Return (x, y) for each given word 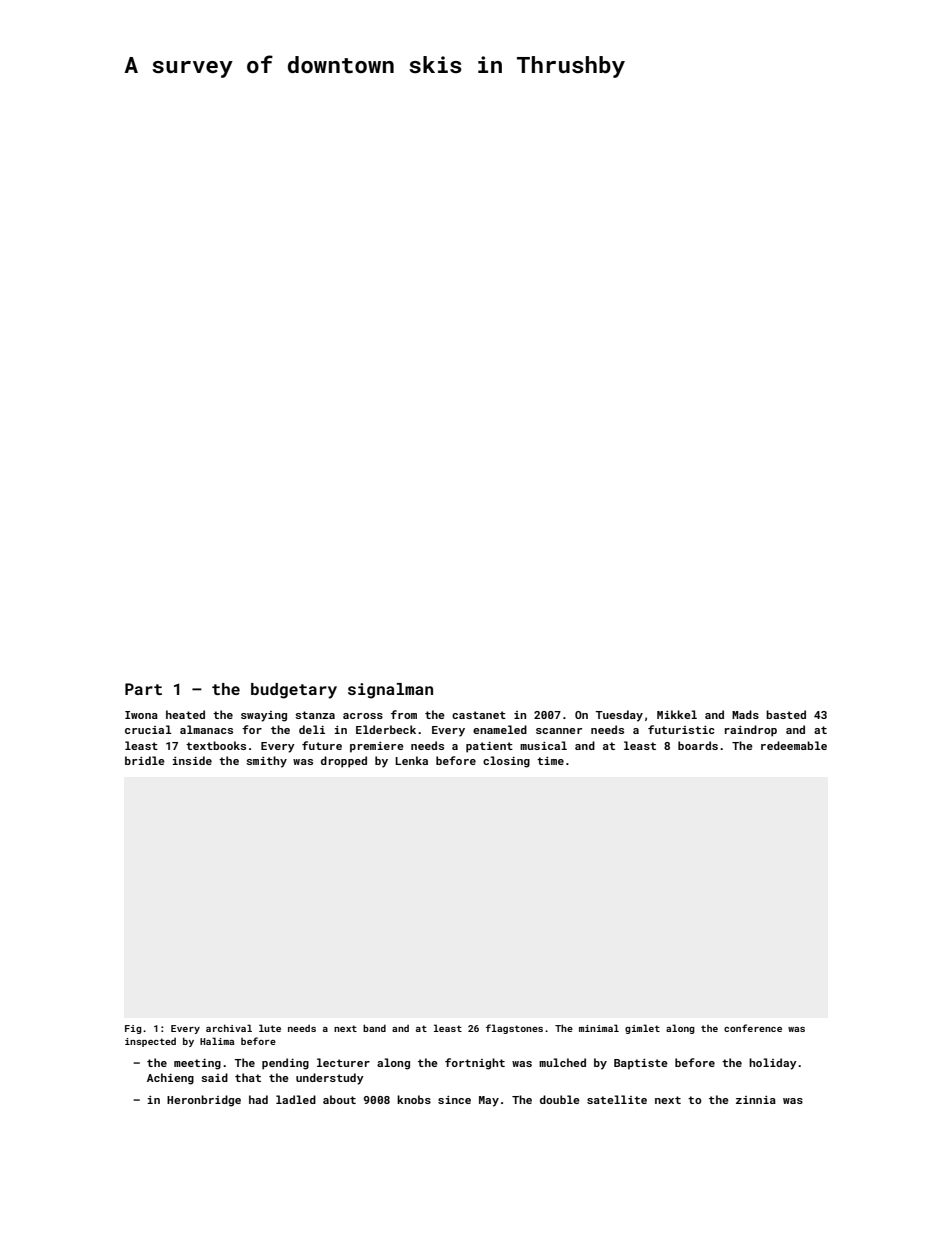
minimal (599, 1028)
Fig (133, 1029)
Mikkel (677, 714)
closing (506, 762)
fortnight (475, 1064)
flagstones (514, 1029)
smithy (266, 762)
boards (698, 745)
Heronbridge (204, 1101)
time (550, 761)
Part (143, 689)
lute (270, 1028)
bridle (145, 760)
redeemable (794, 745)
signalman (390, 691)
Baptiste (641, 1064)
